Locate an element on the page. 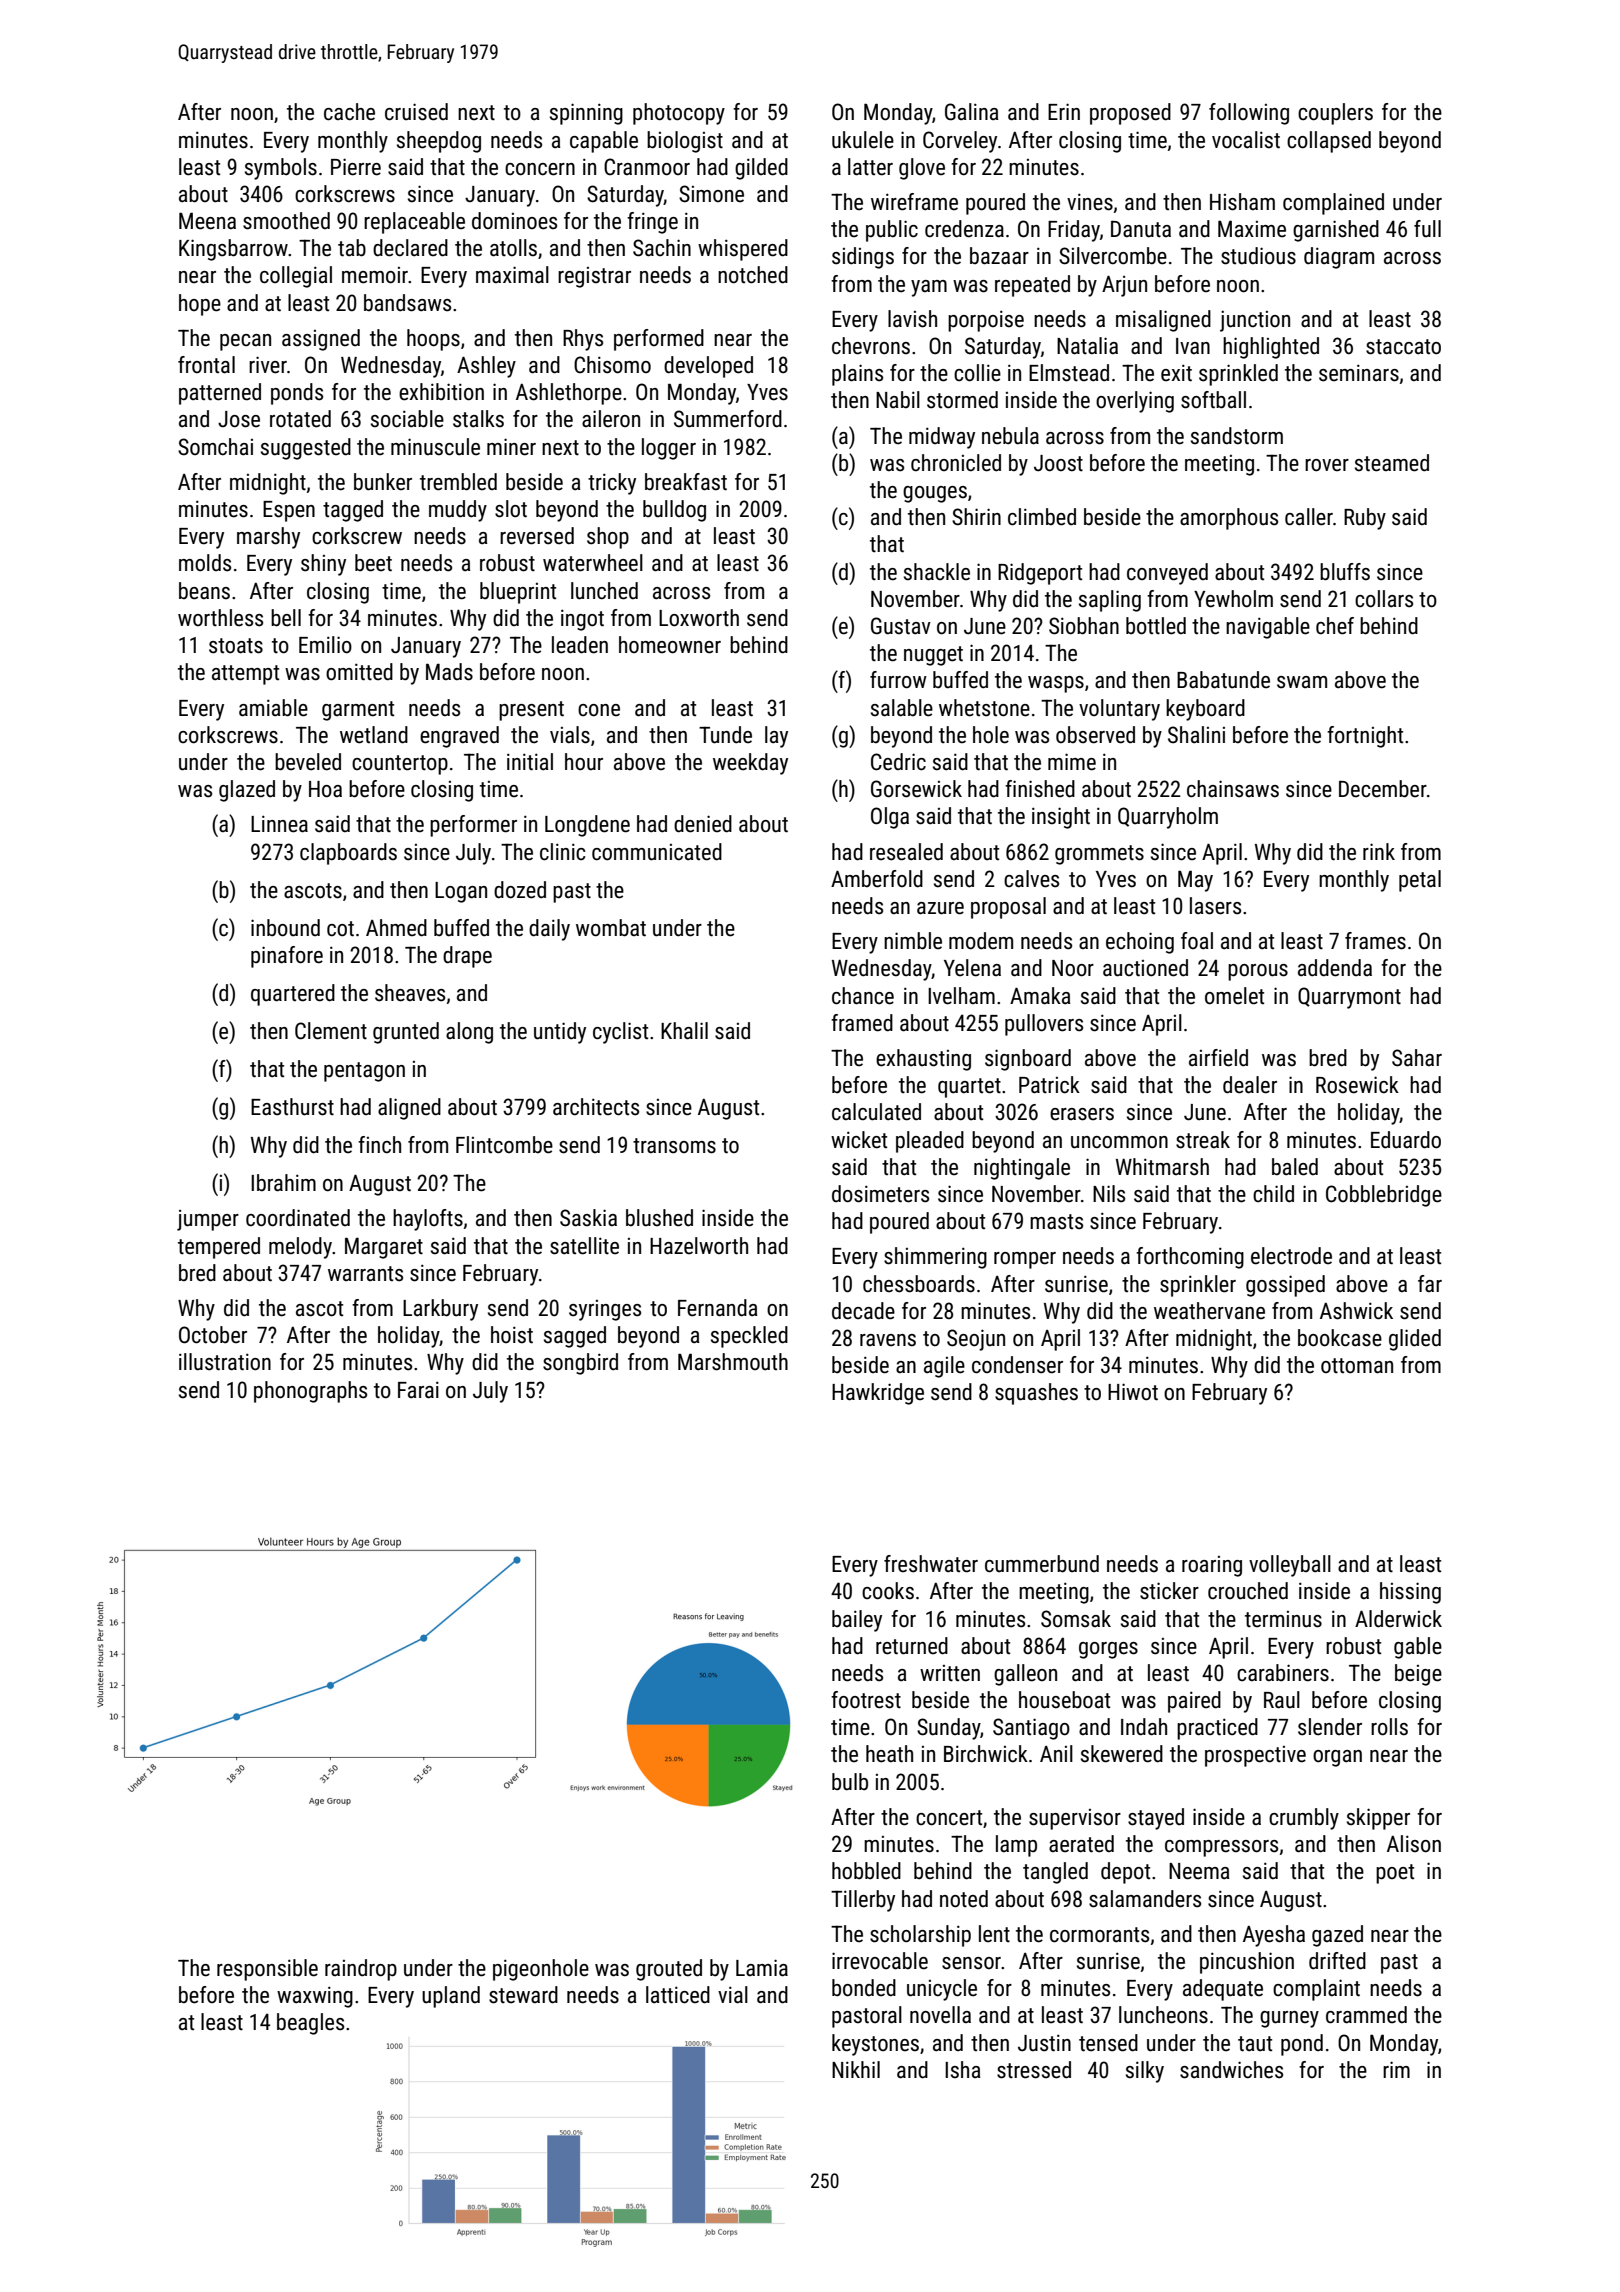 The image size is (1620, 2292). bulb is located at coordinates (850, 1782).
